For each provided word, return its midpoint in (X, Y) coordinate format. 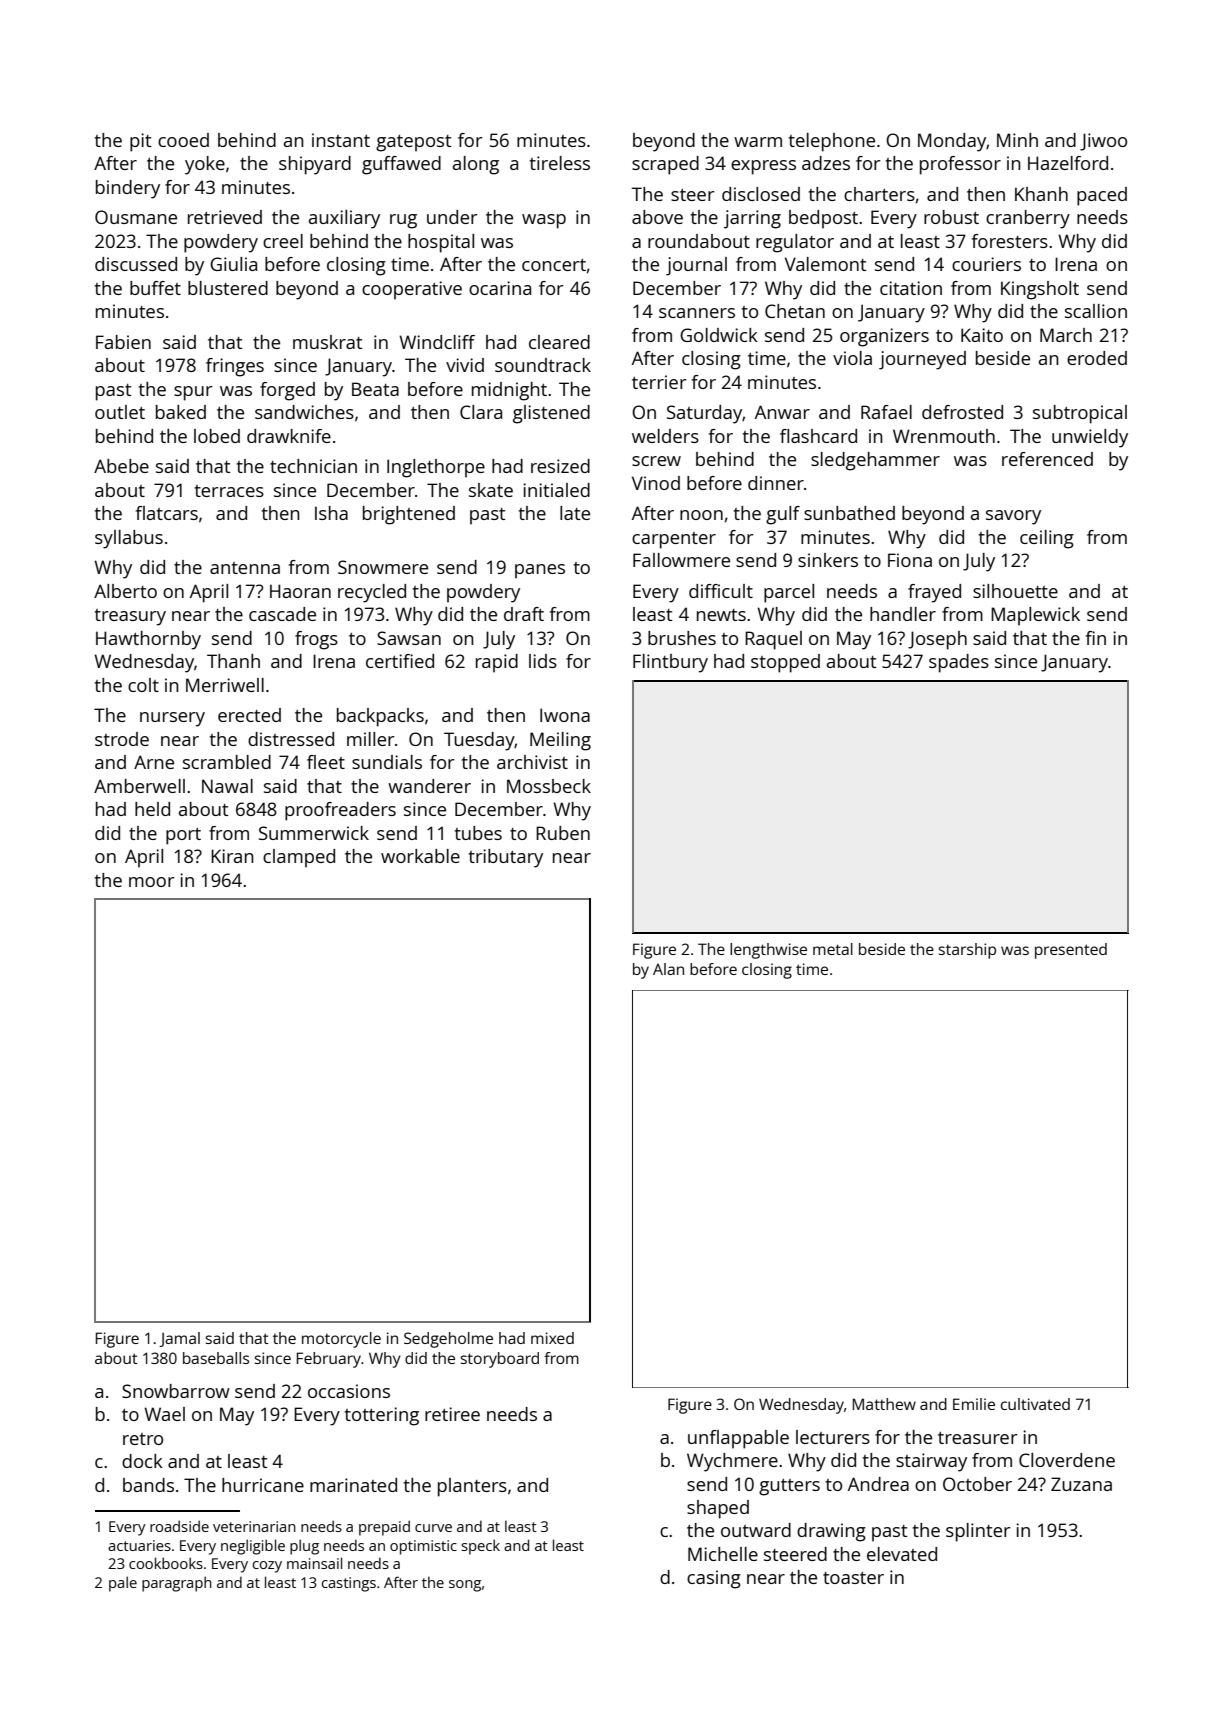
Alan (668, 969)
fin (1096, 638)
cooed (183, 140)
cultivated (1035, 1404)
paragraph (177, 1584)
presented (1071, 951)
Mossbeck (549, 786)
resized (560, 466)
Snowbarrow (176, 1391)
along (476, 165)
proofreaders (340, 811)
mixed (552, 1338)
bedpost (823, 219)
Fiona (910, 560)
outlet (120, 412)
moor (152, 882)
